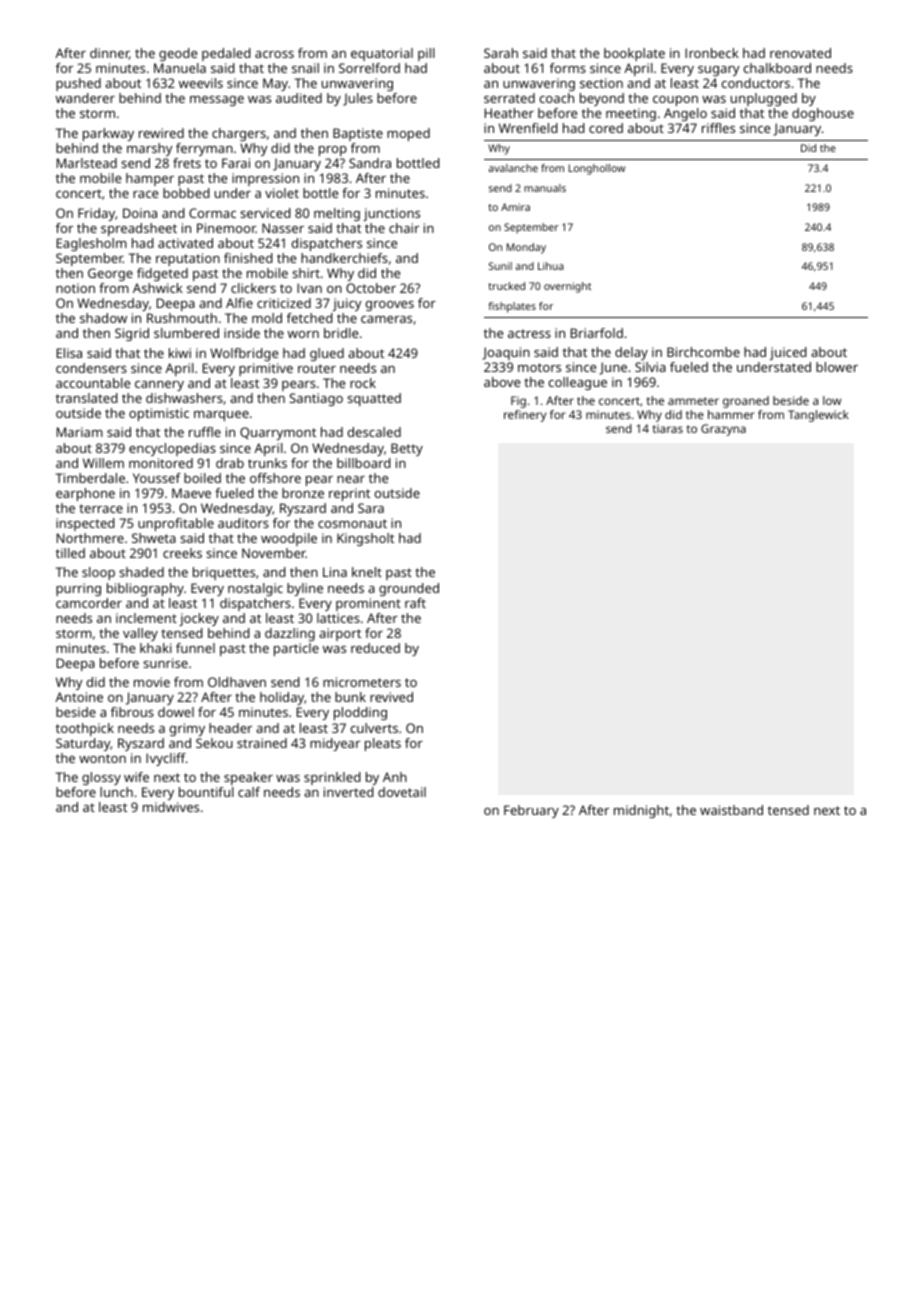 Image resolution: width=924 pixels, height=1308 pixels. Describe the element at coordinates (531, 811) in the screenshot. I see `February` at that location.
